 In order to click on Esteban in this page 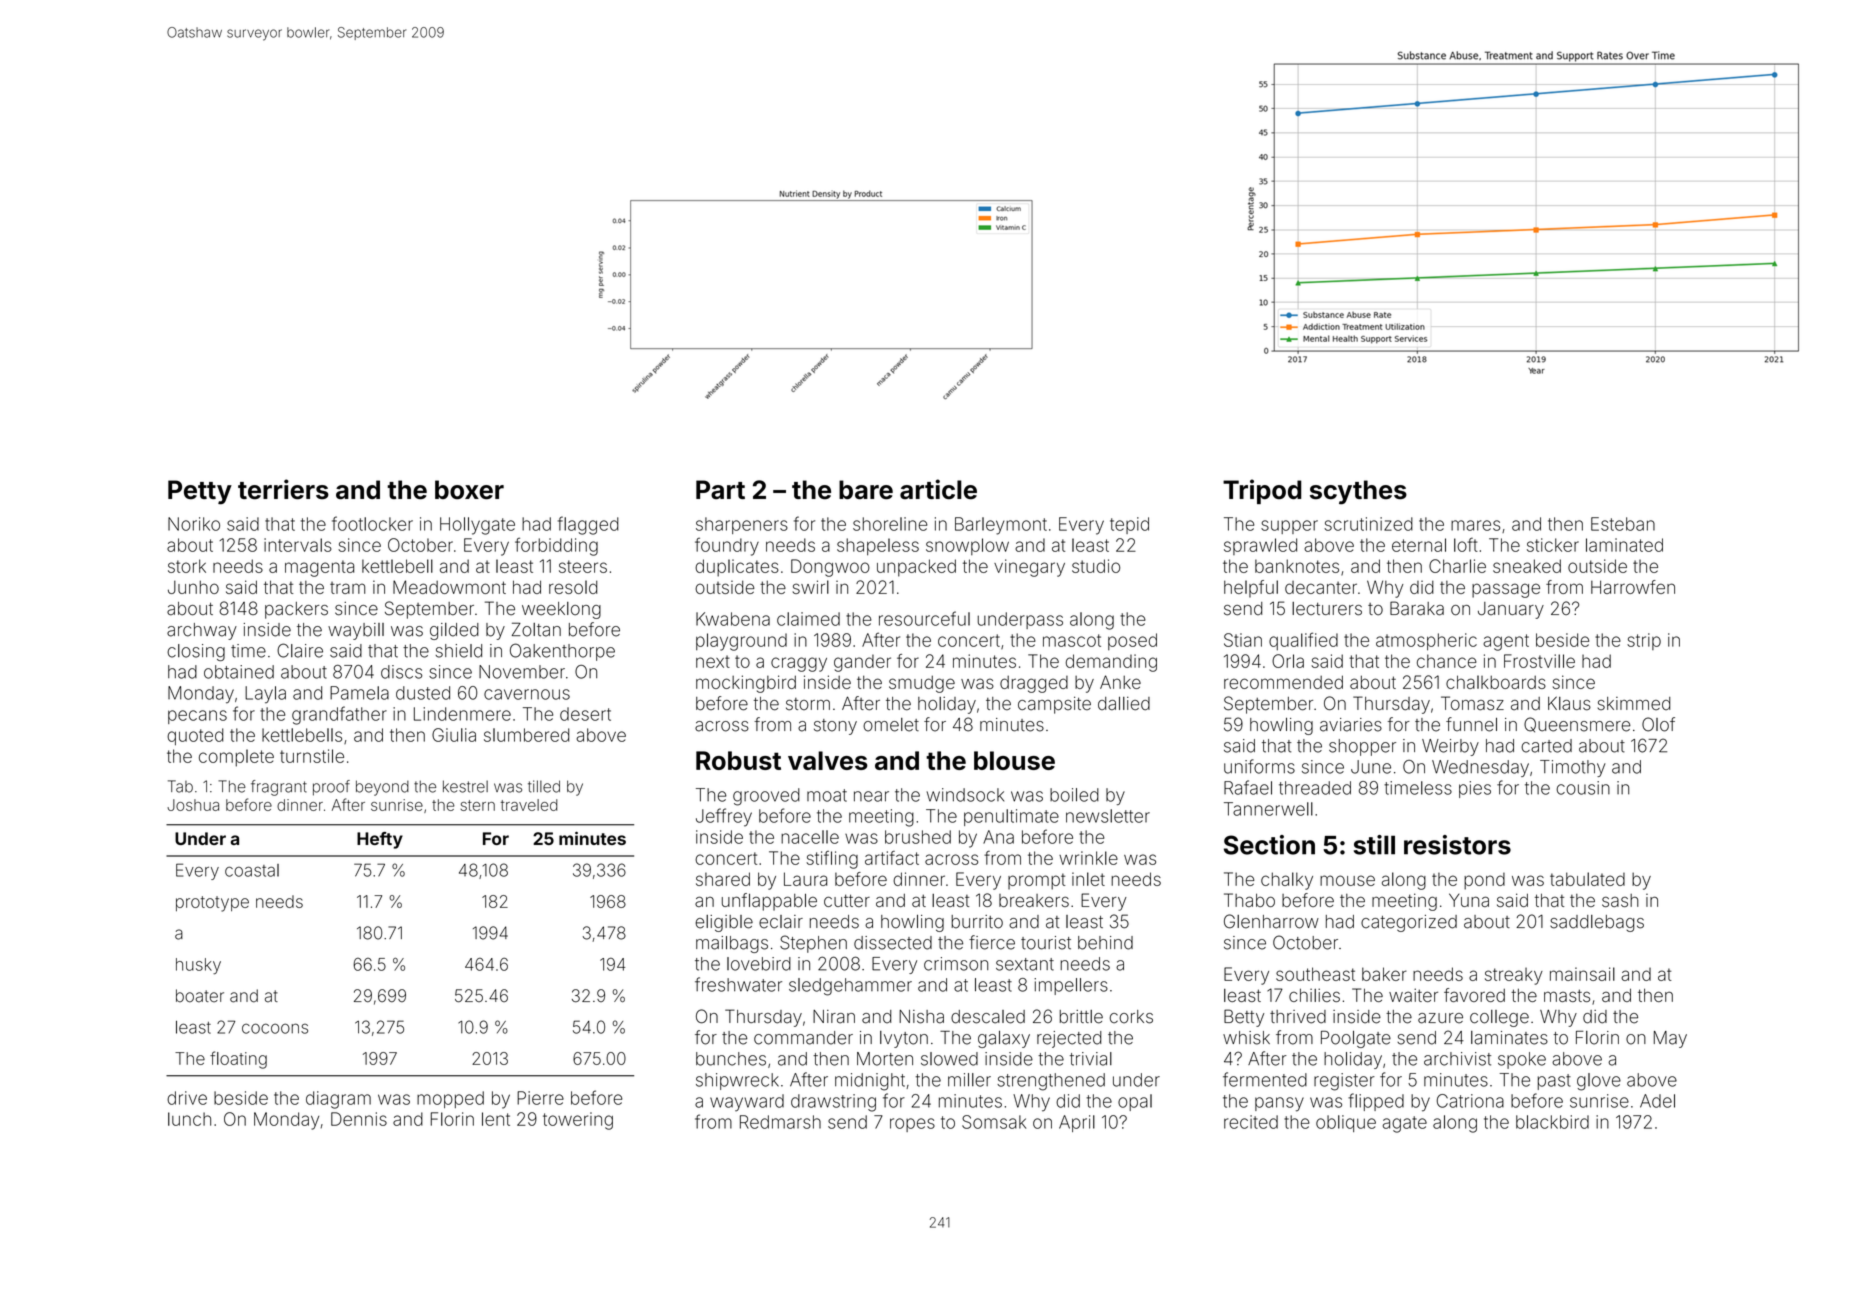, I will do `click(1623, 524)`.
